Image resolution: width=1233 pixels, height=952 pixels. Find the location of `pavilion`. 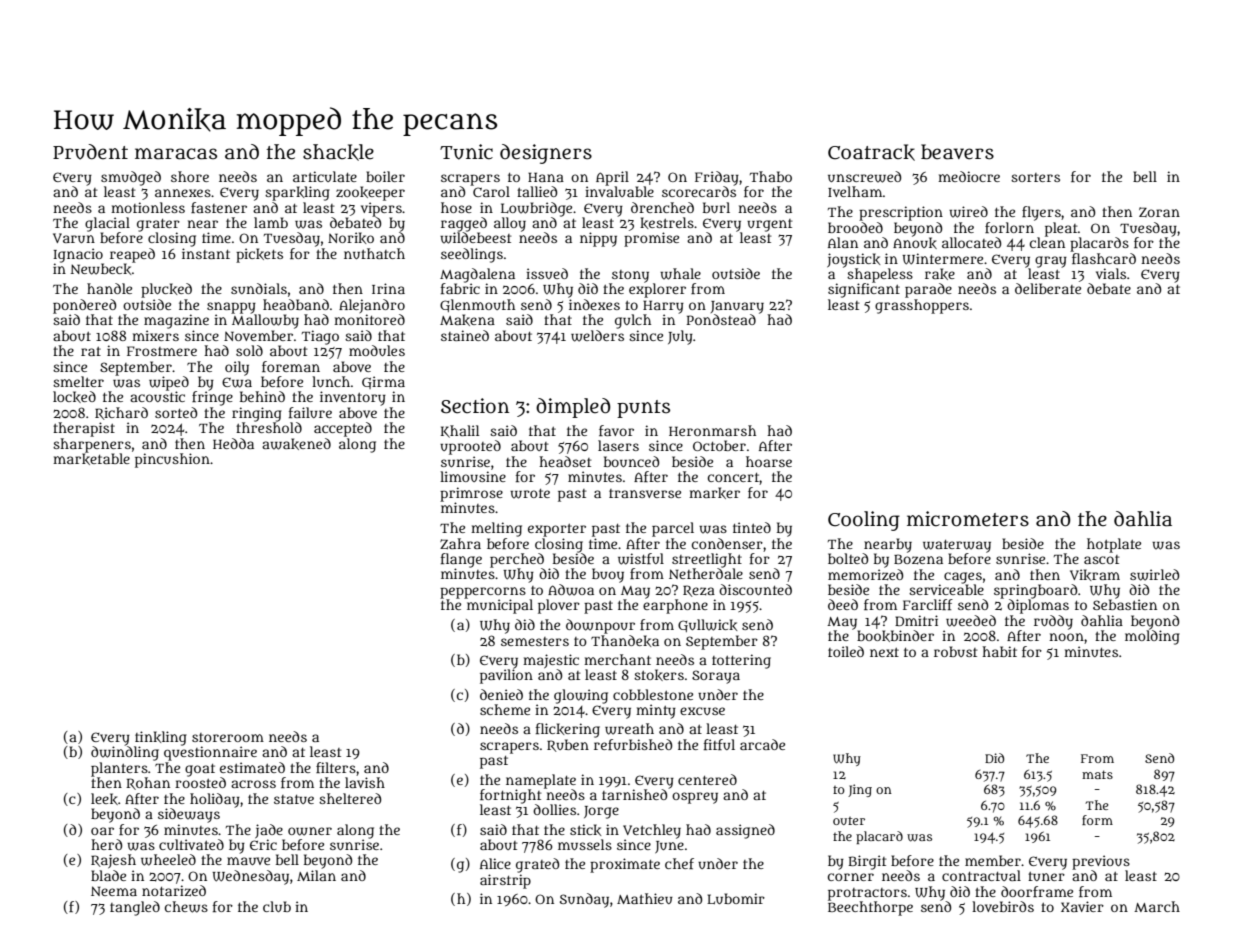

pavilion is located at coordinates (506, 676).
